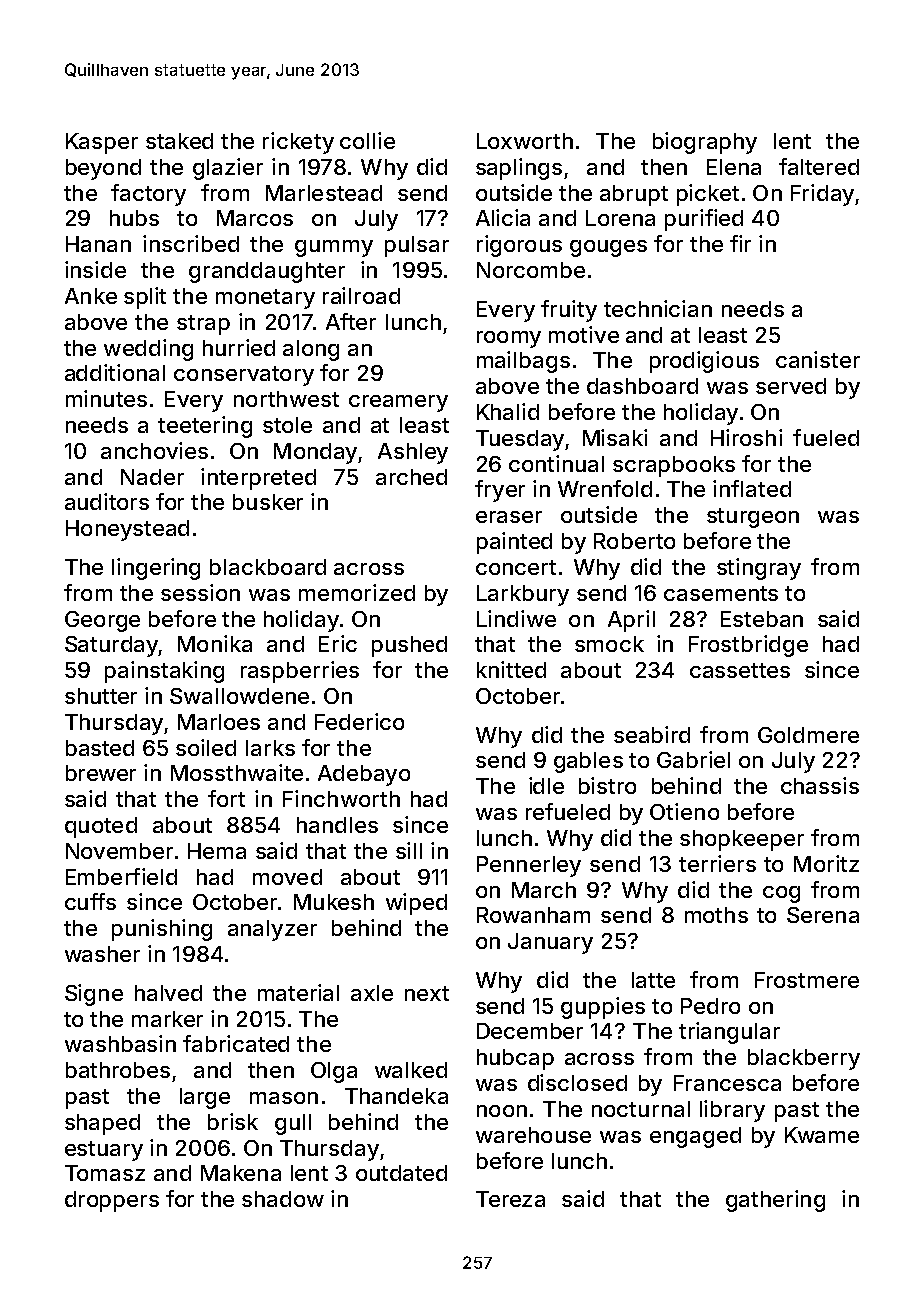 The height and width of the image is (1314, 924). I want to click on droppers, so click(112, 1201).
